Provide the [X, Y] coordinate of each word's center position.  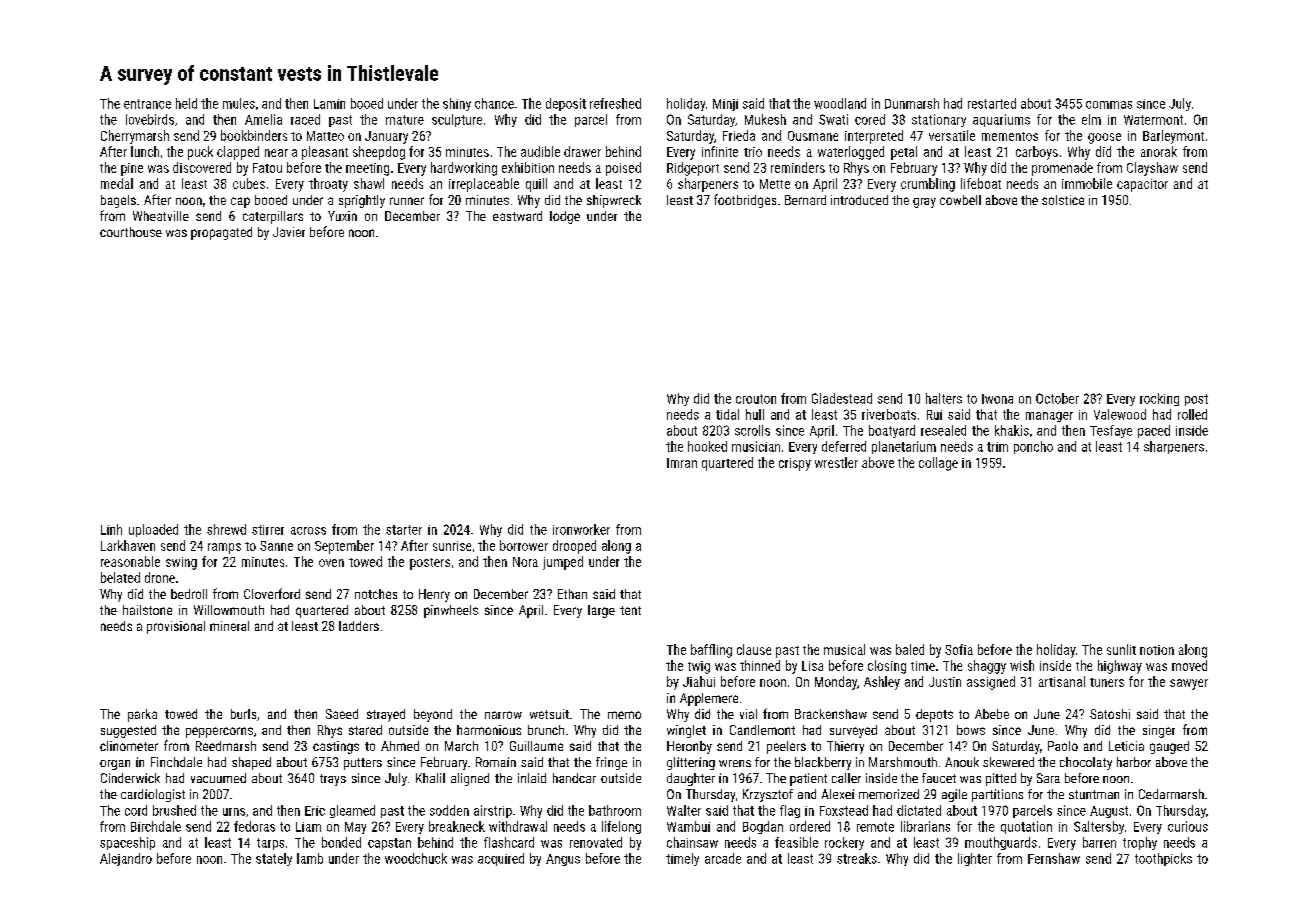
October [1057, 398]
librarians [925, 826]
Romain [496, 762]
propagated [221, 233]
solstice [1063, 200]
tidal [727, 414]
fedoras [254, 826]
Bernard [805, 200]
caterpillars [273, 217]
